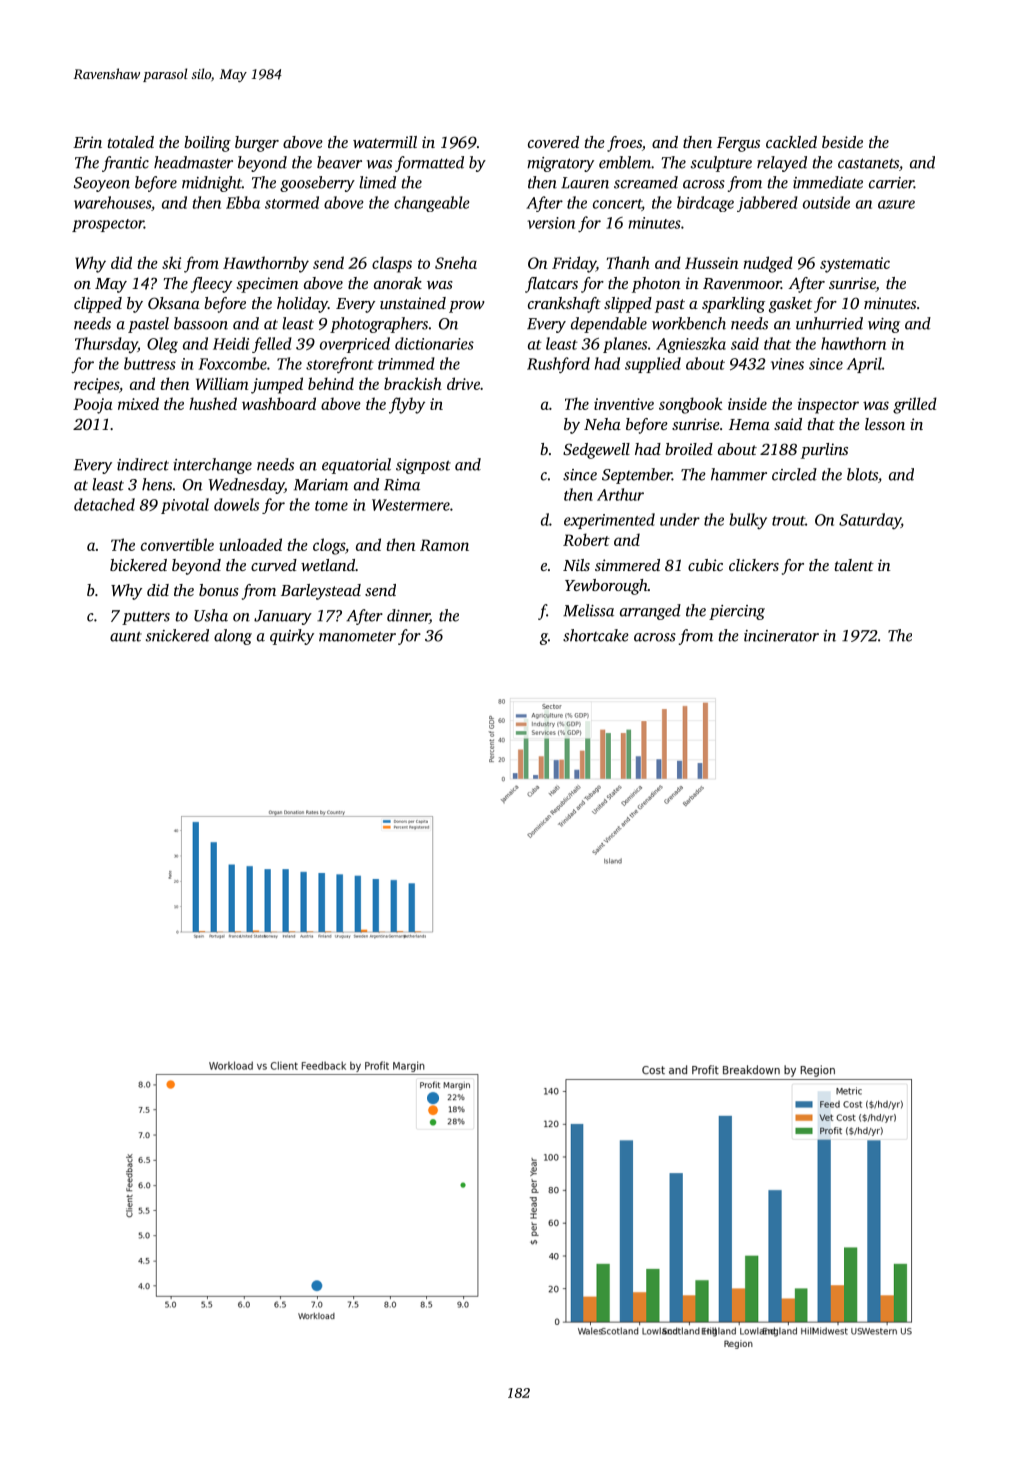 The image size is (1013, 1468). What do you see at coordinates (689, 323) in the screenshot?
I see `workbench` at bounding box center [689, 323].
